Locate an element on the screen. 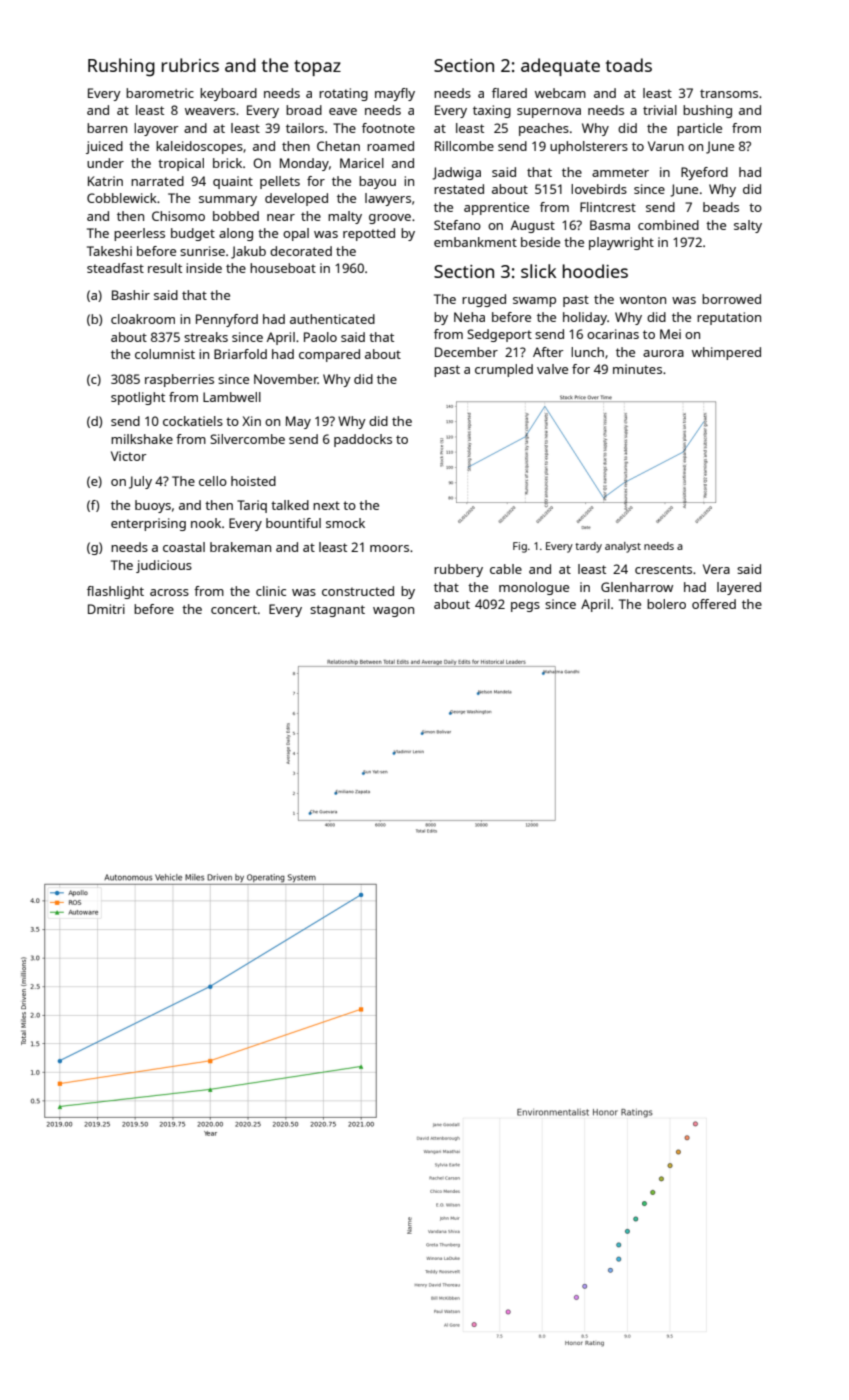 The image size is (849, 1400). Cobblewick is located at coordinates (122, 198).
